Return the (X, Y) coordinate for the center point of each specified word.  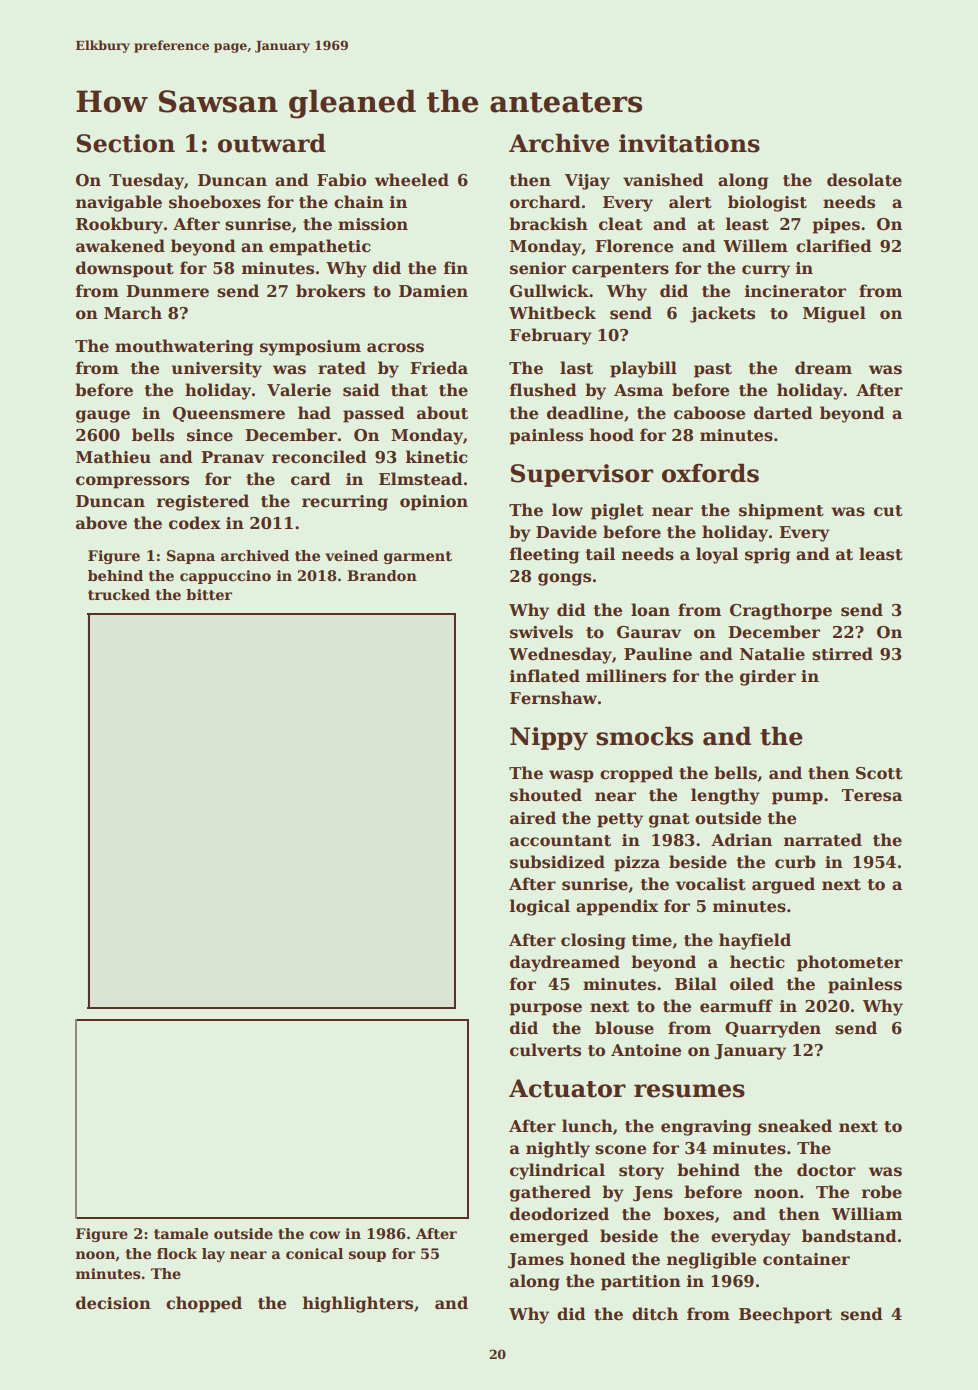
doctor (826, 1170)
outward (272, 143)
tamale (181, 1233)
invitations (689, 143)
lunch (587, 1126)
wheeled (412, 180)
